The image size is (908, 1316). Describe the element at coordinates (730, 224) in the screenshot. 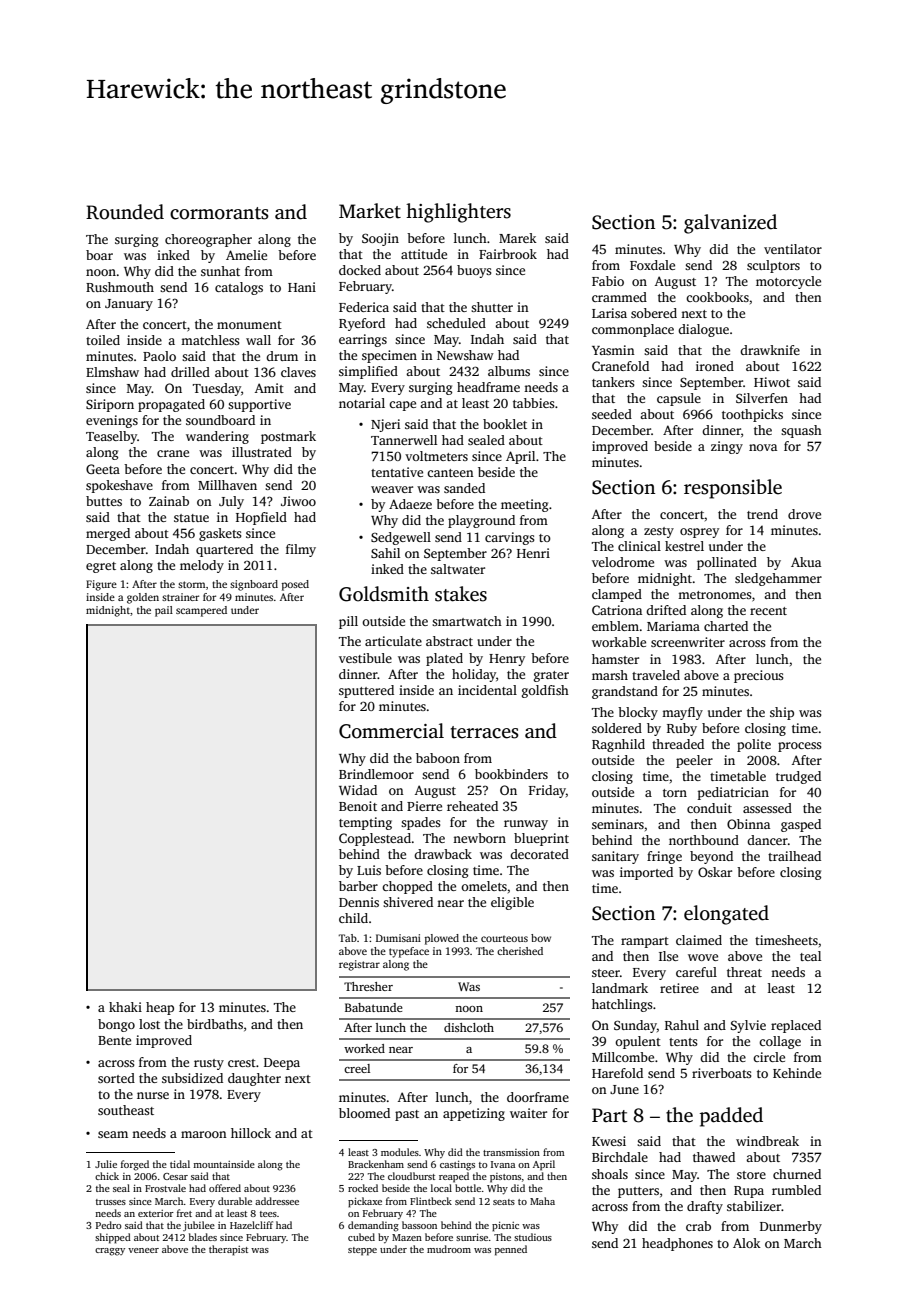

I see `galvanized` at that location.
